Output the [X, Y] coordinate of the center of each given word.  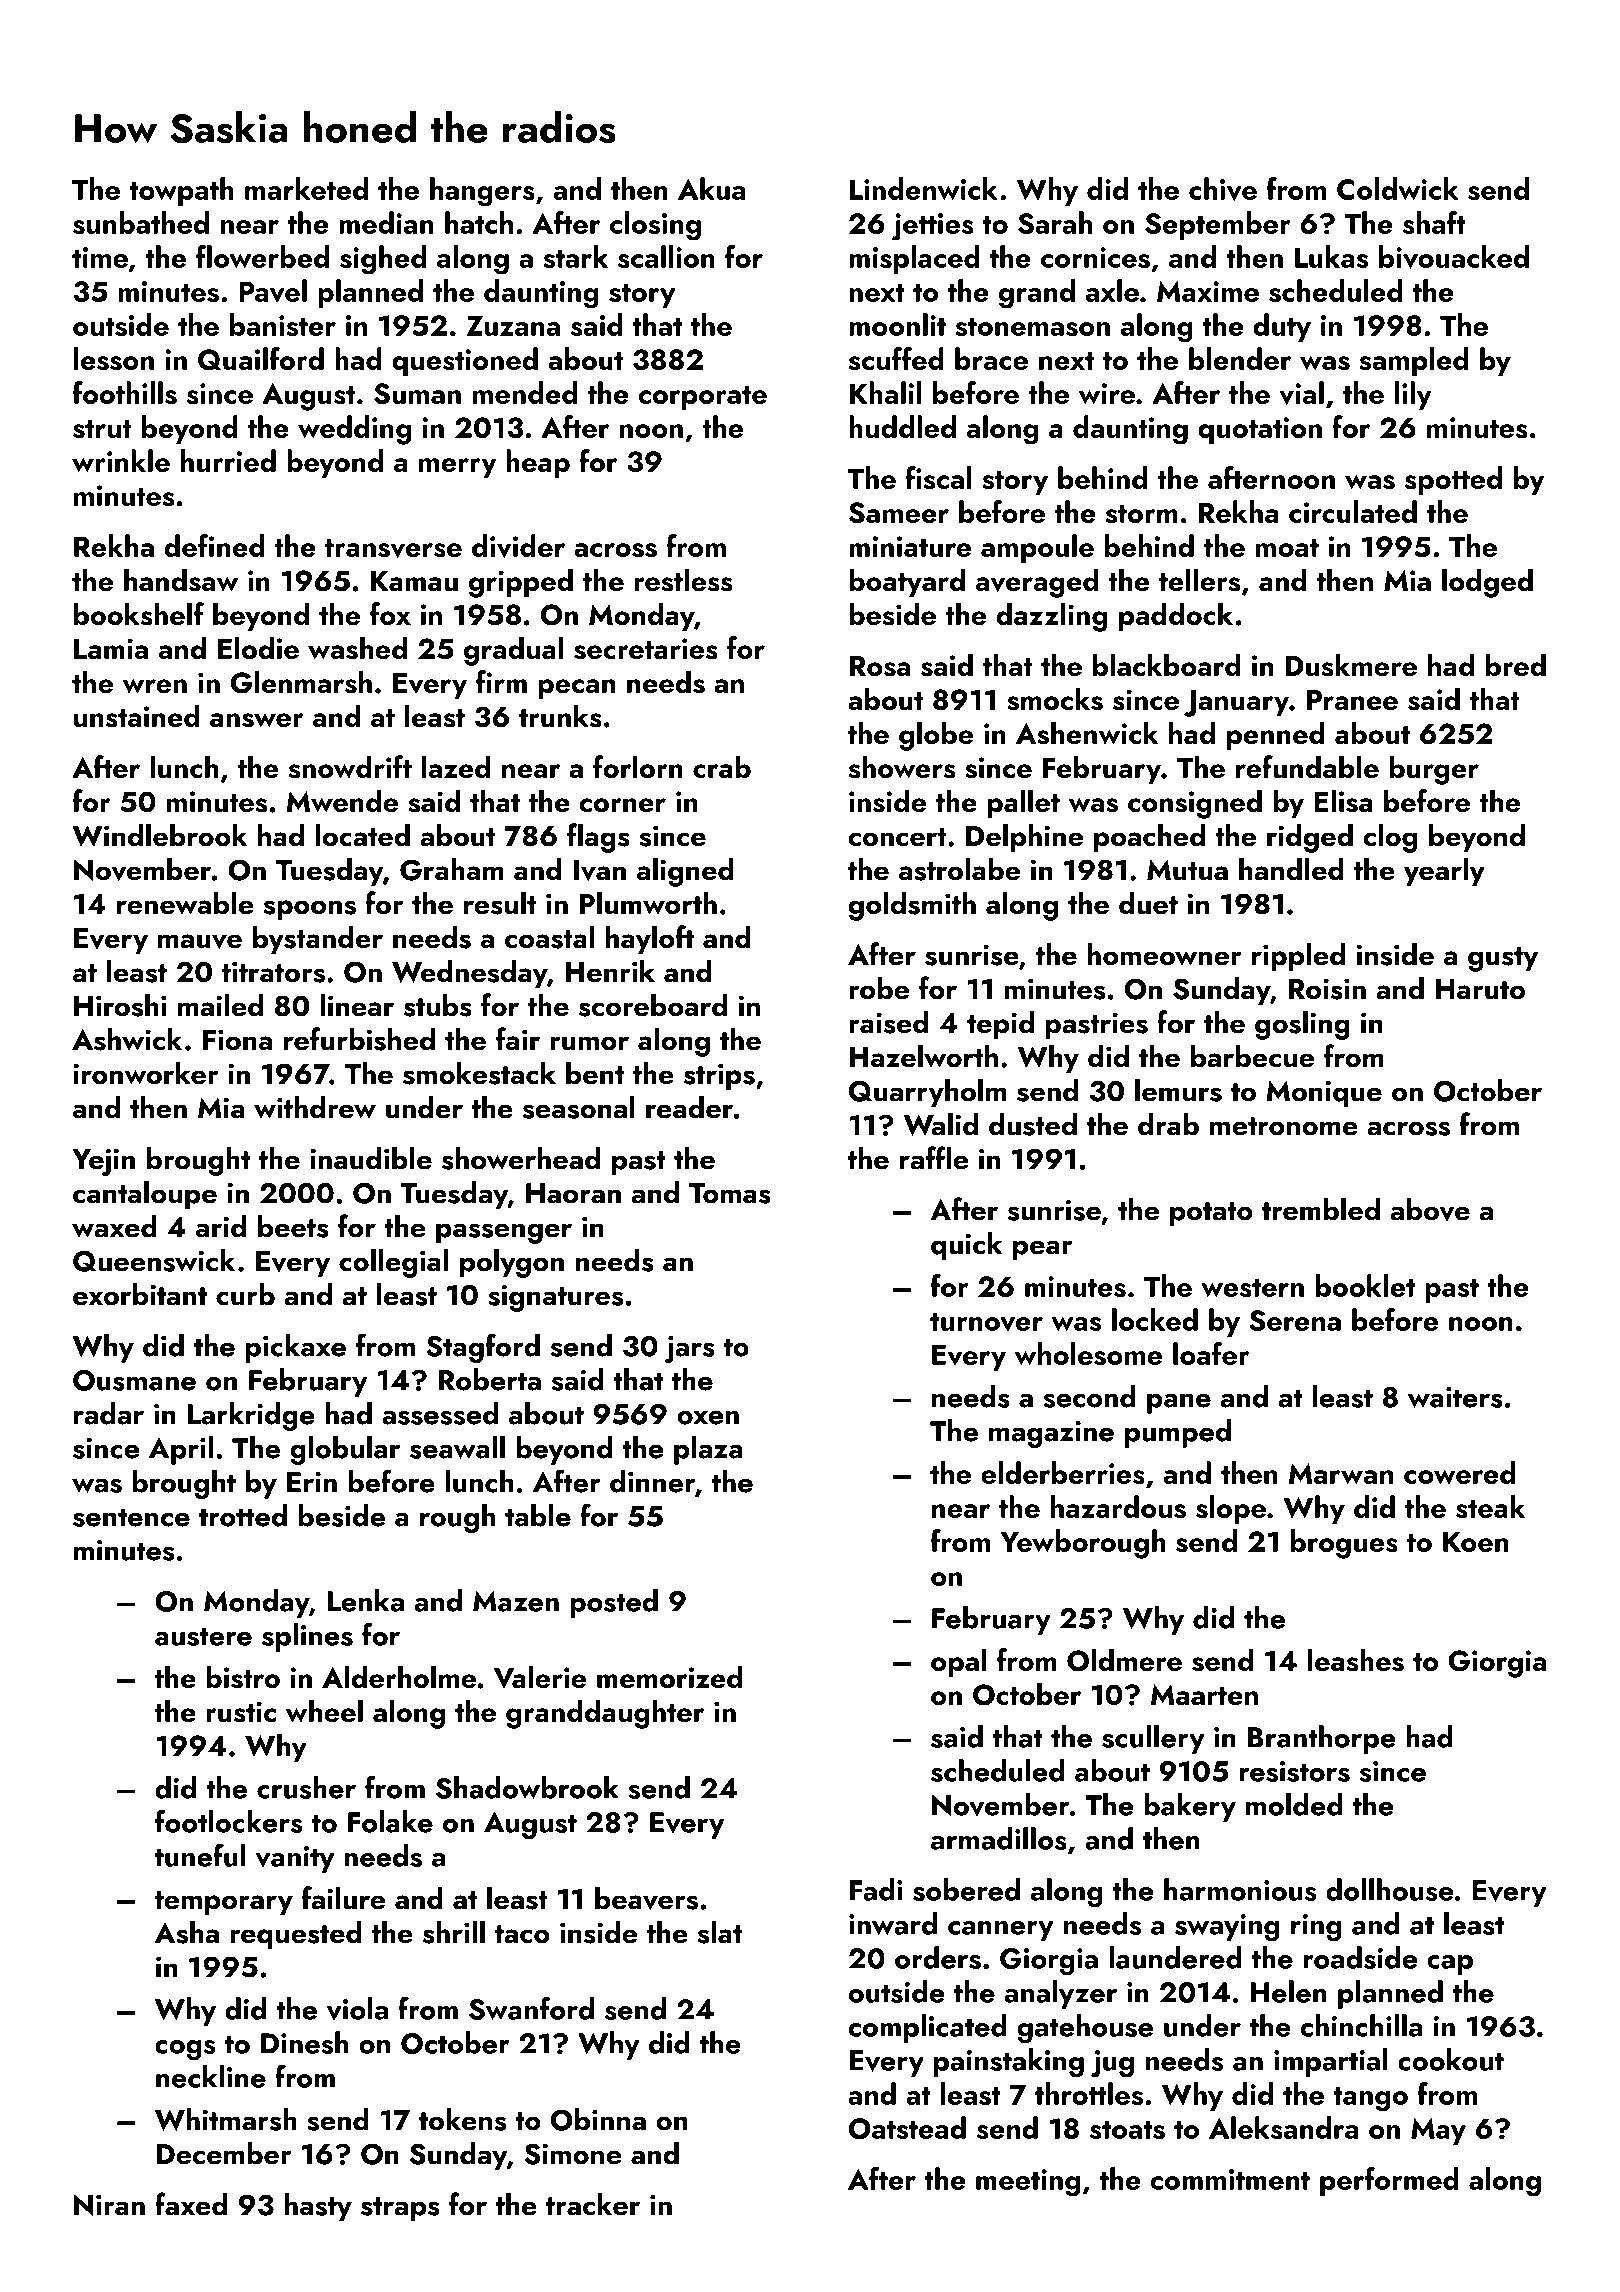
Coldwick [1397, 188]
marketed [306, 188]
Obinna [598, 2119]
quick [966, 1246]
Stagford [483, 1348]
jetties [933, 227]
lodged [1487, 583]
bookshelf [139, 614]
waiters [1455, 1397]
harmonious [1240, 1889]
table [538, 1515]
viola [357, 2009]
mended [525, 392]
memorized [669, 1676]
